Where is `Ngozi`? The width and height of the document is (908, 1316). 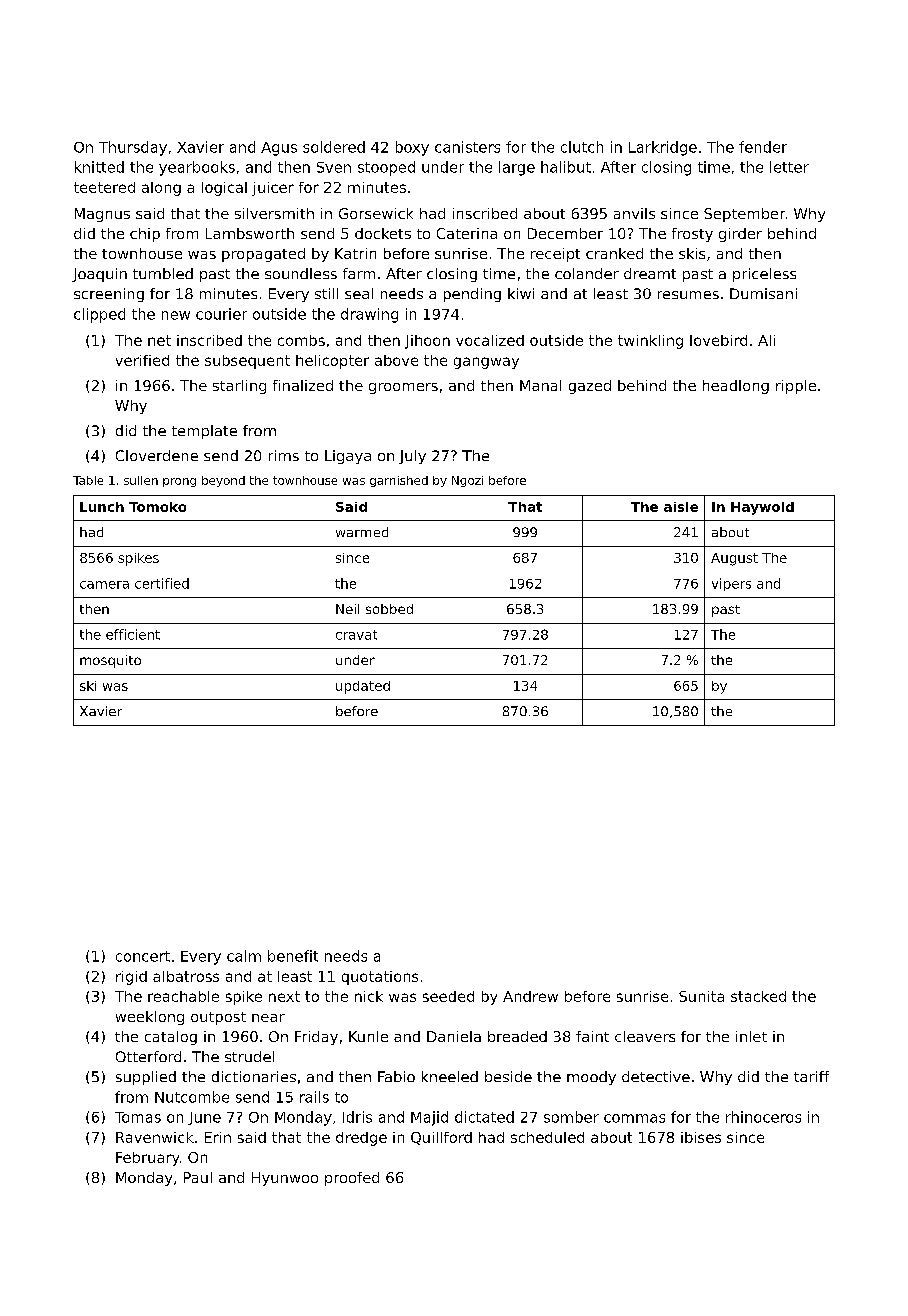 Ngozi is located at coordinates (467, 481).
